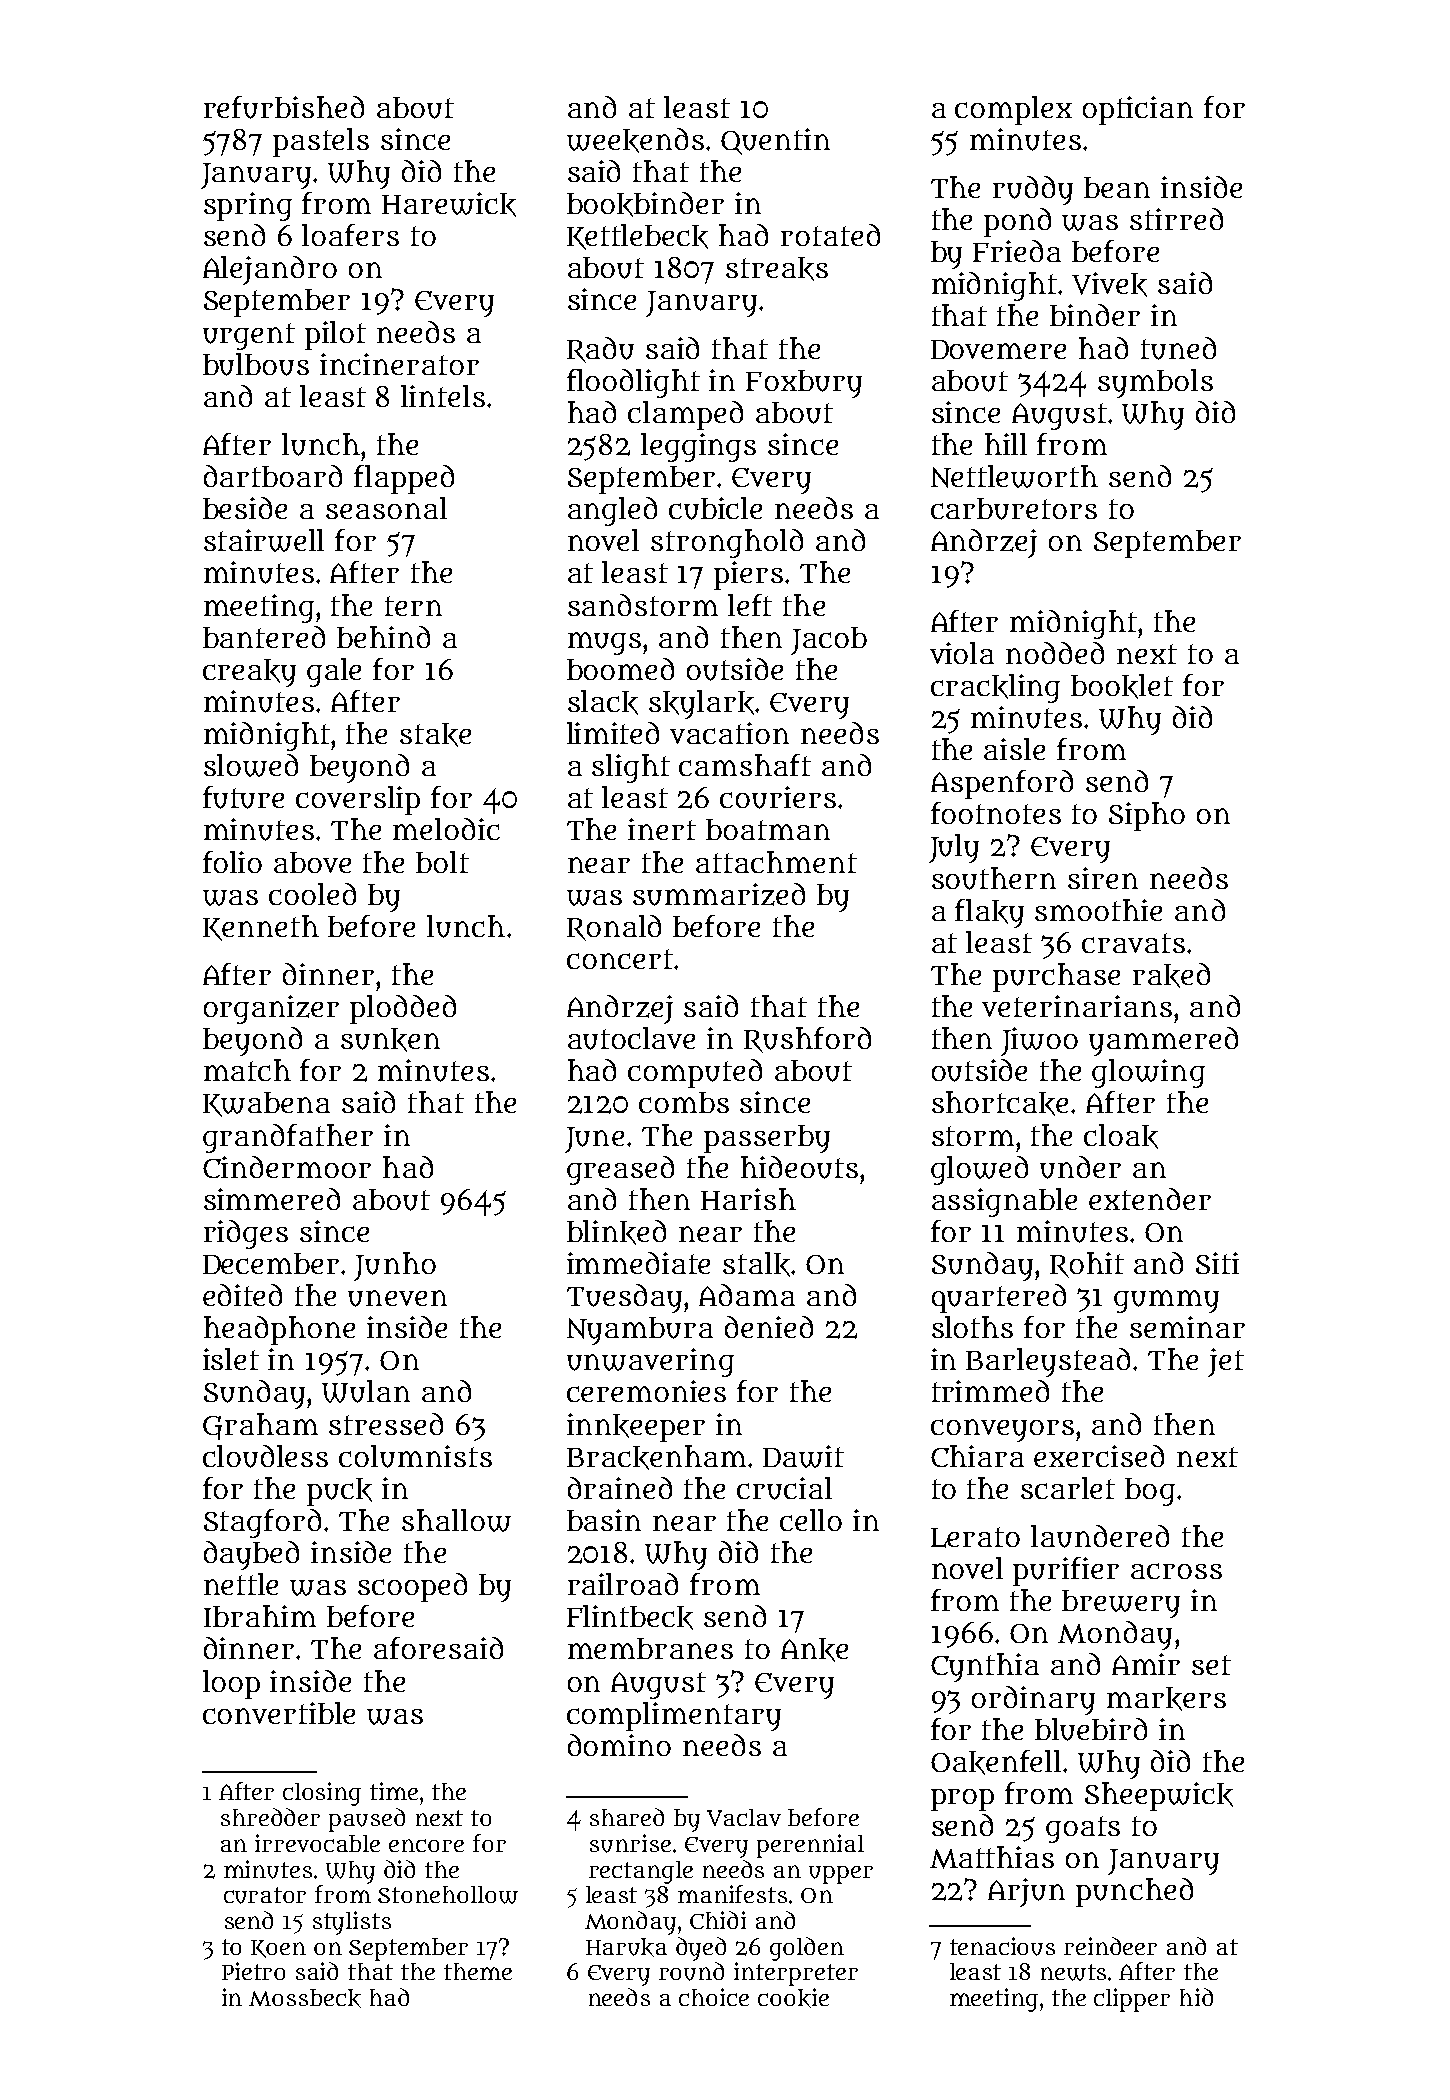 The image size is (1450, 2100). I want to click on Quentin, so click(775, 141).
